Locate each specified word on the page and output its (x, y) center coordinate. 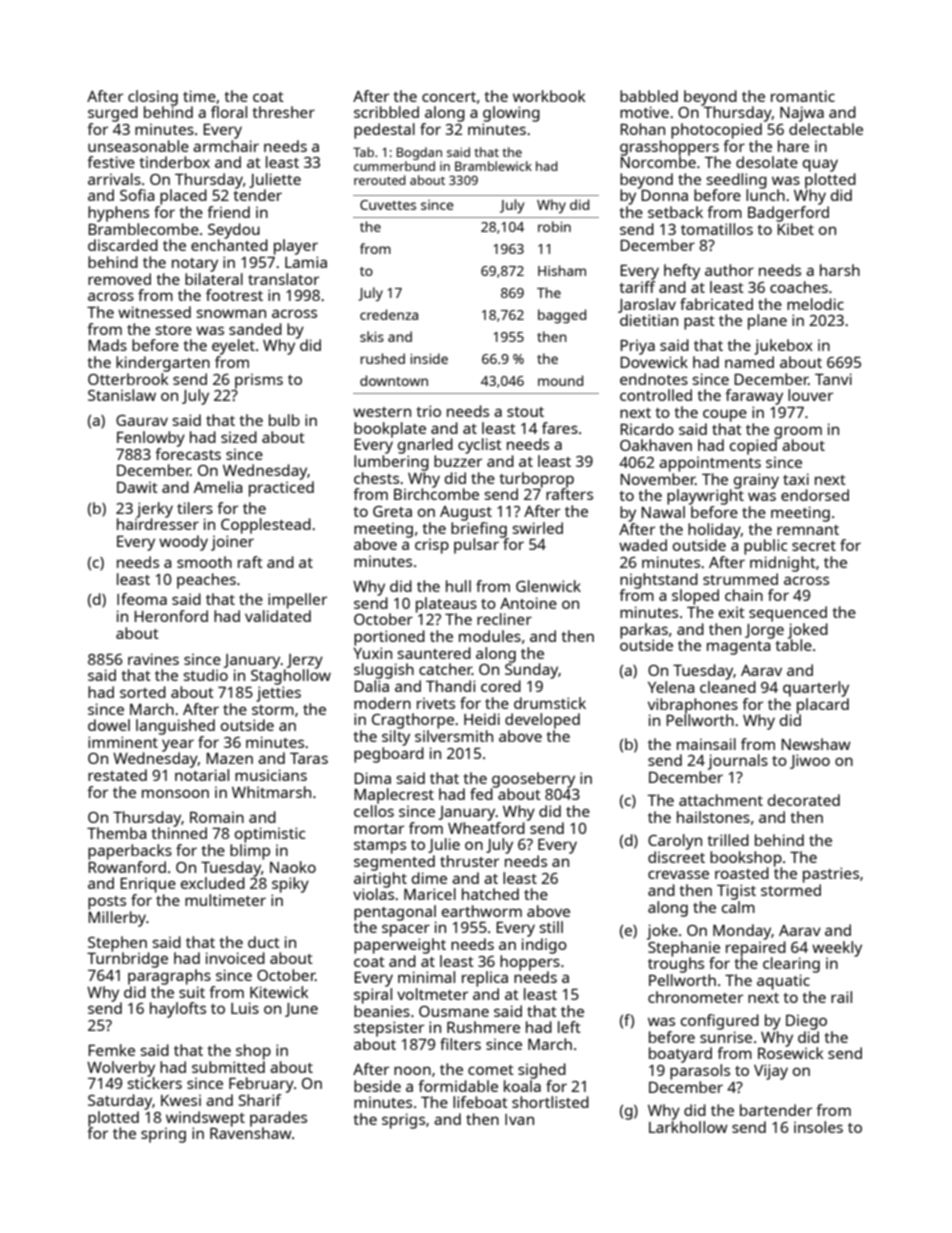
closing (153, 98)
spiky (290, 885)
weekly (837, 949)
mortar (379, 829)
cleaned (728, 687)
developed (542, 721)
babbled (649, 96)
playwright (705, 497)
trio (428, 411)
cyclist (480, 446)
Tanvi (833, 379)
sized (239, 437)
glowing (511, 114)
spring (163, 1135)
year (178, 745)
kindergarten (163, 364)
